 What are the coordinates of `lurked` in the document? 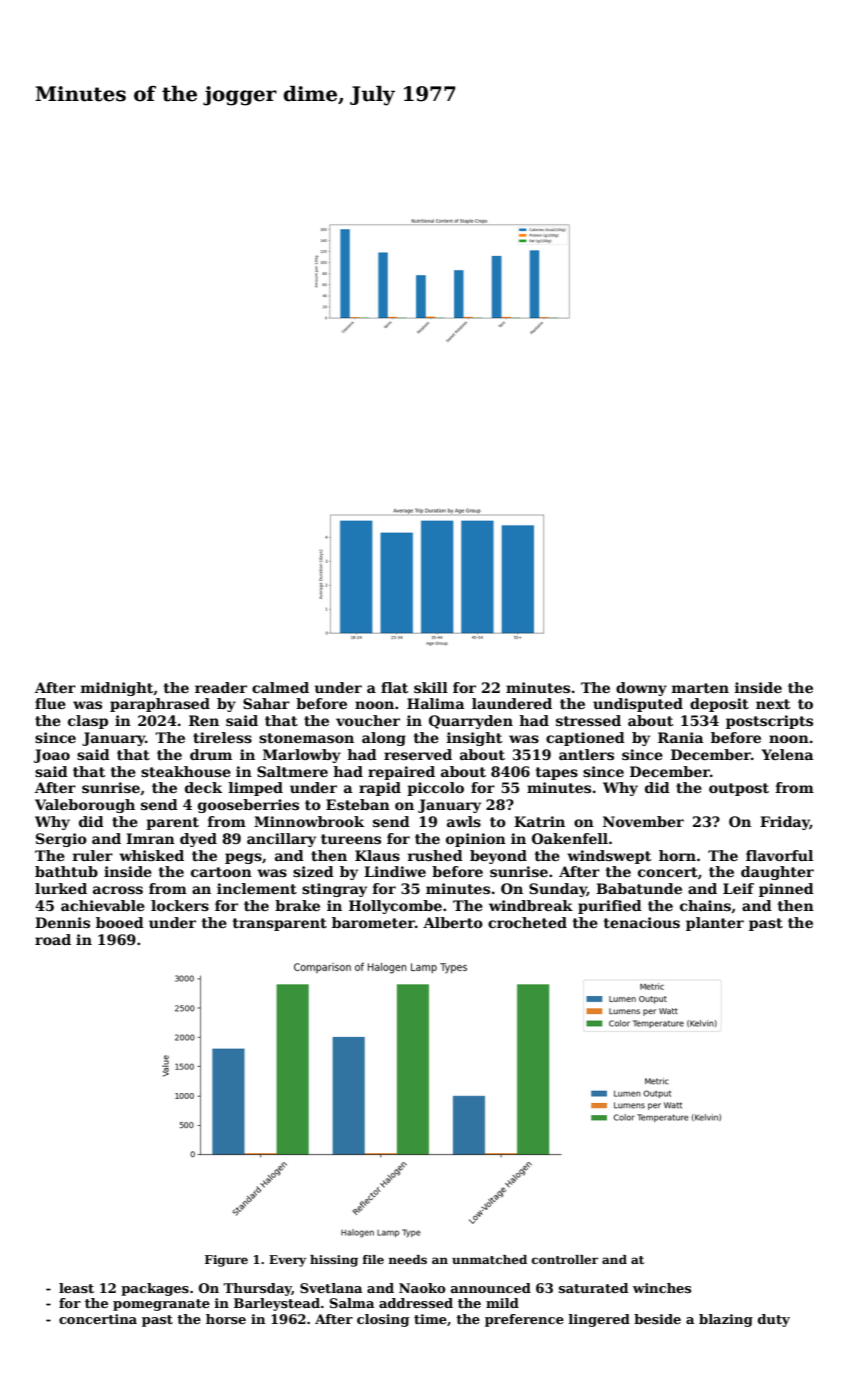 It's located at (61, 888).
